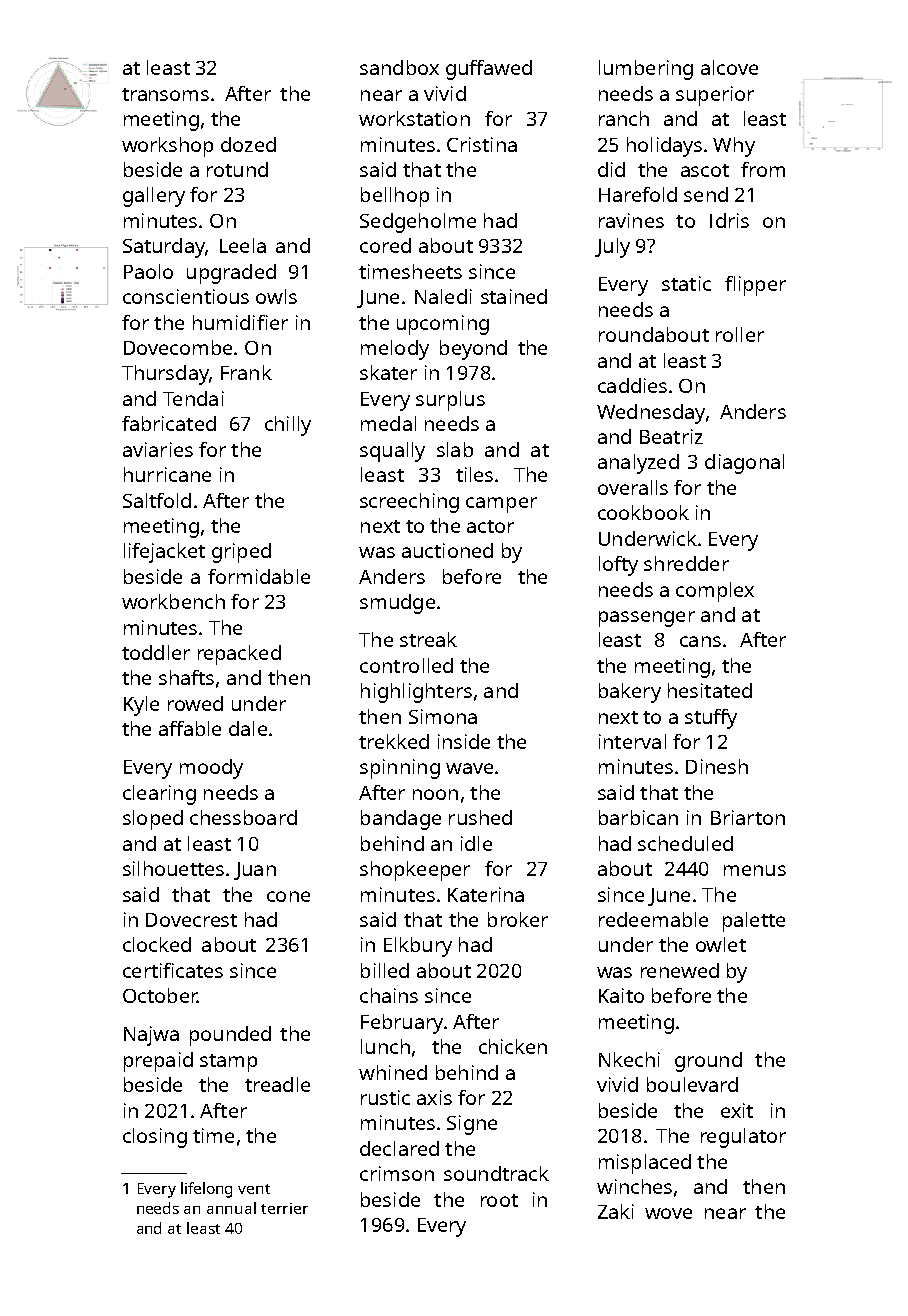 The width and height of the screenshot is (908, 1316). I want to click on Naledi, so click(443, 296).
